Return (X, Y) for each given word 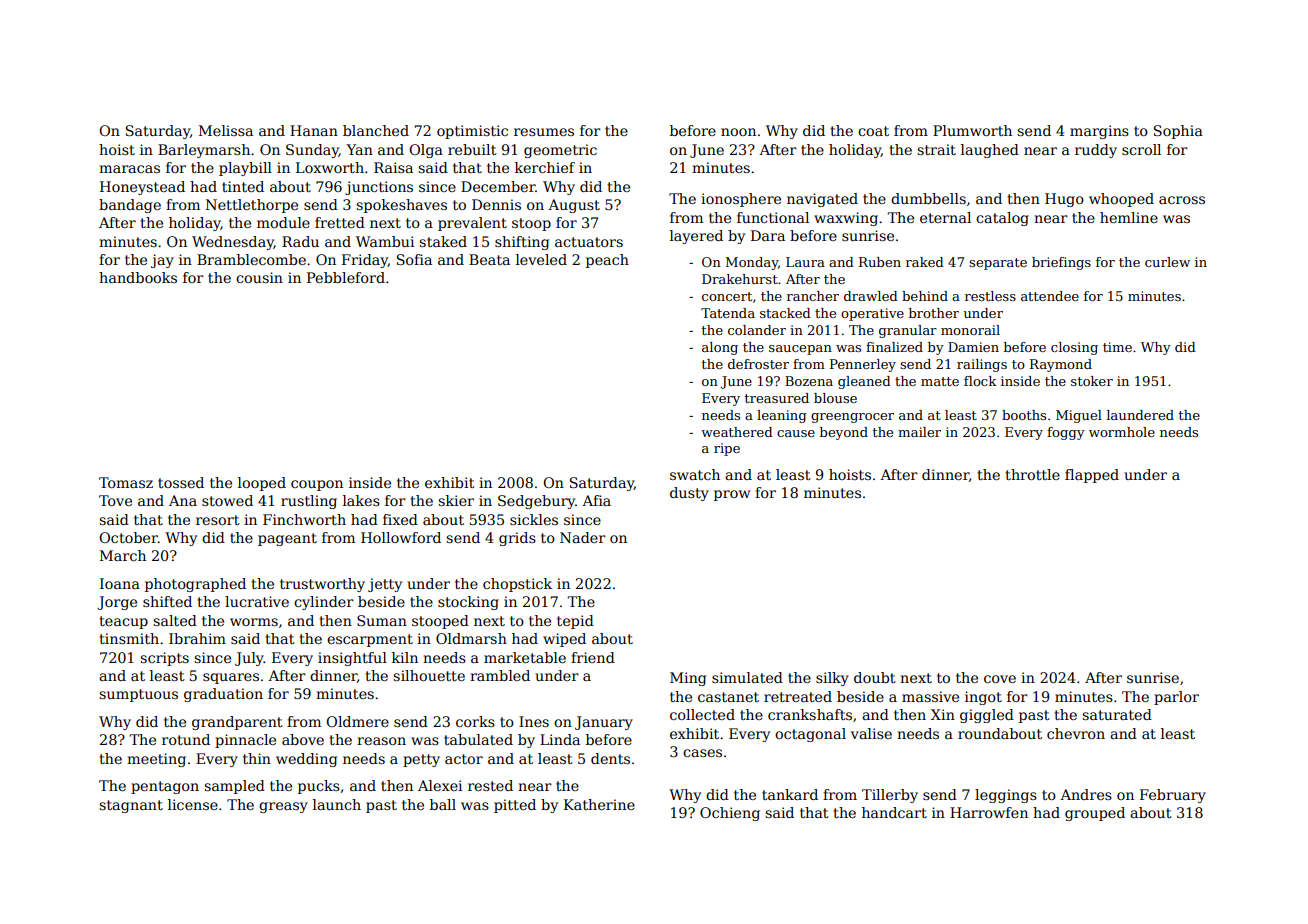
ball (443, 804)
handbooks (138, 277)
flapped (1092, 476)
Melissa (226, 130)
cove (1000, 679)
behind (925, 296)
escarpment (370, 640)
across (1182, 200)
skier (456, 500)
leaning (782, 416)
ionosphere (741, 200)
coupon (317, 485)
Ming (688, 679)
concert (727, 296)
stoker (1092, 381)
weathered (737, 432)
